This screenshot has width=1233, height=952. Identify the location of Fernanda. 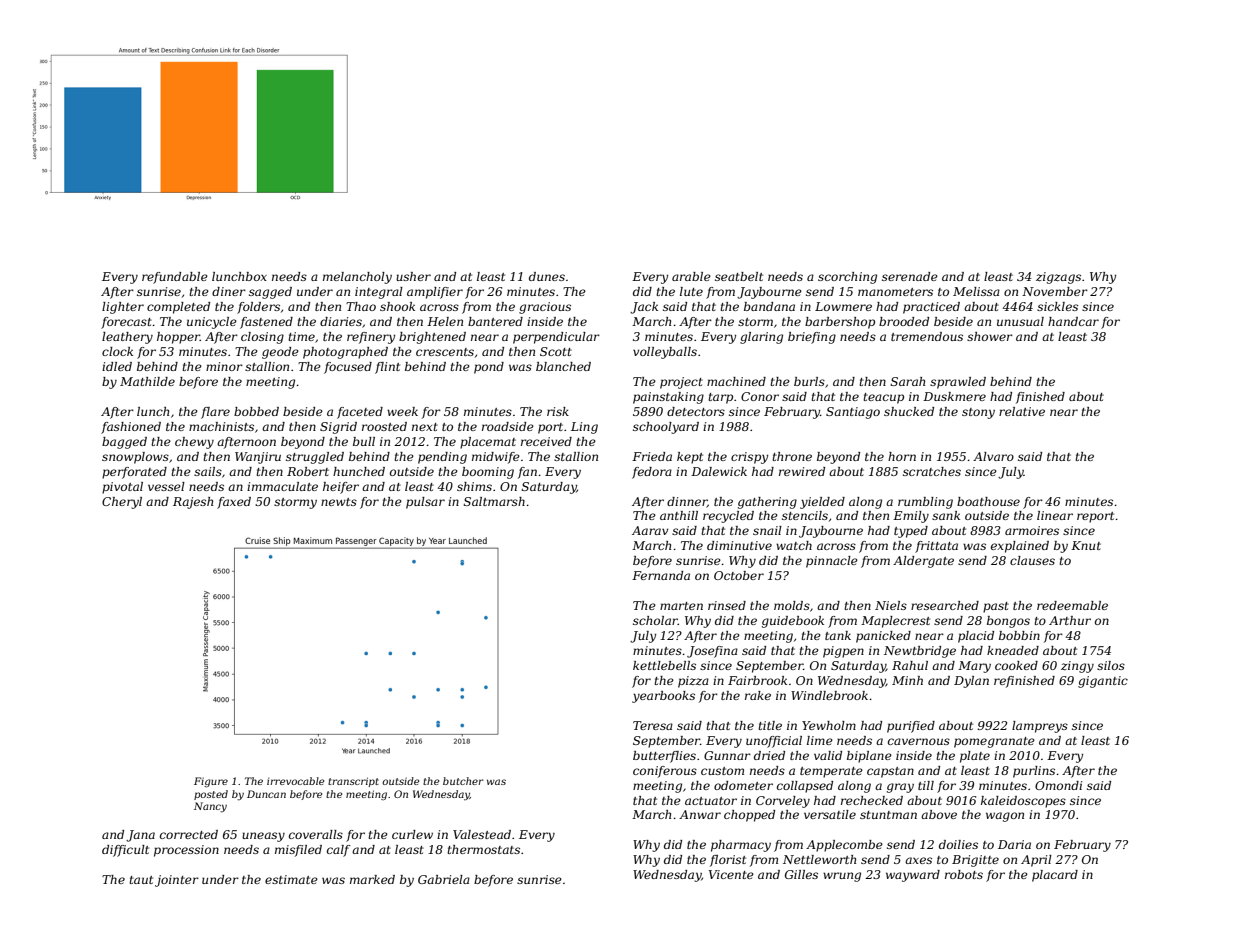
(661, 575).
